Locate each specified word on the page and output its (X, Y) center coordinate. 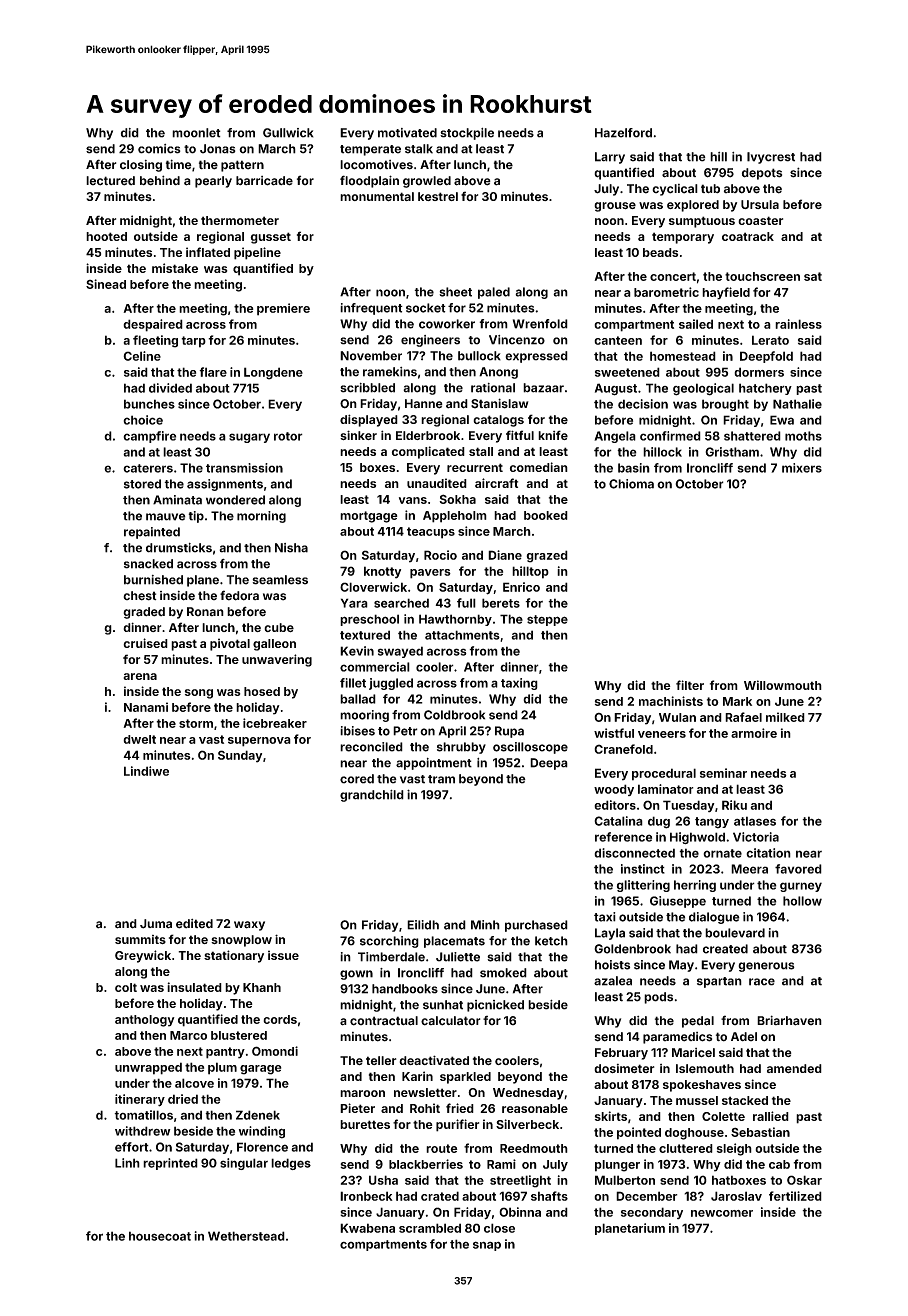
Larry (610, 158)
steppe (547, 620)
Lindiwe (146, 771)
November (371, 356)
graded (144, 613)
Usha (383, 1180)
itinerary (140, 1100)
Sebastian (760, 1132)
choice (143, 420)
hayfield (726, 293)
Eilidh (423, 925)
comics (159, 149)
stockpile (467, 134)
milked (785, 717)
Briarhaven (789, 1020)
